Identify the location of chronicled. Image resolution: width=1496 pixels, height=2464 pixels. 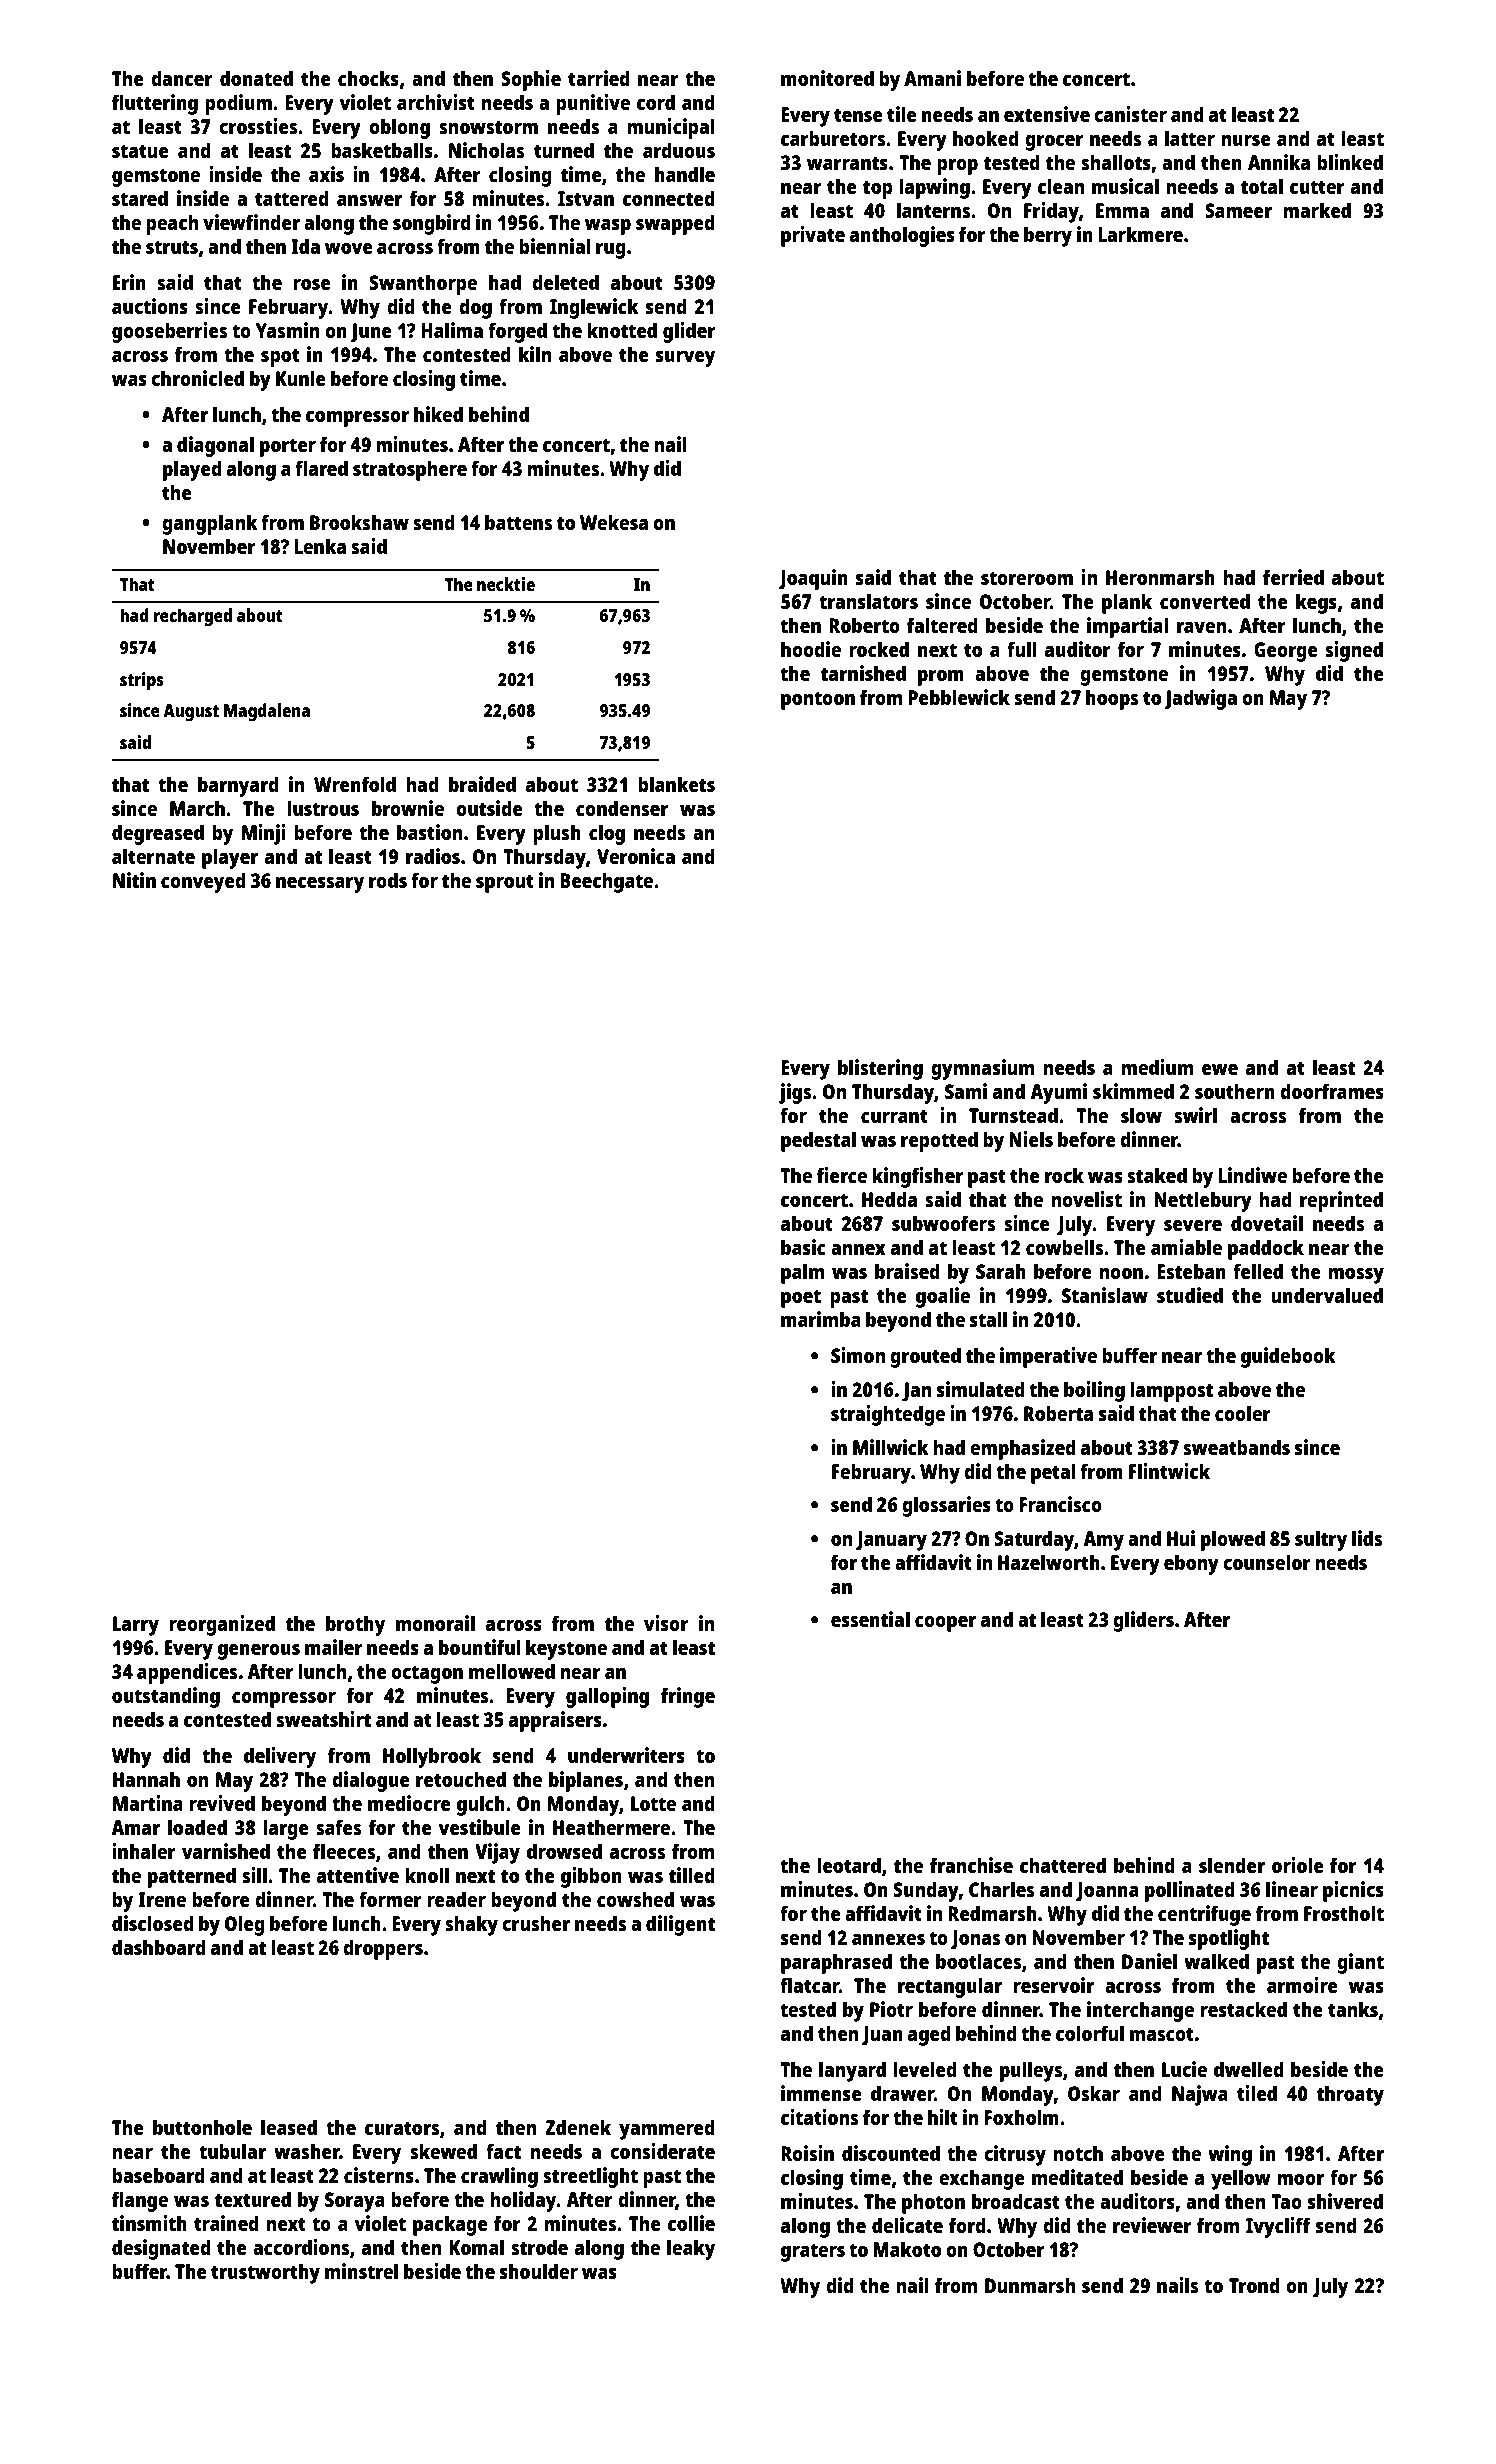
(197, 378).
